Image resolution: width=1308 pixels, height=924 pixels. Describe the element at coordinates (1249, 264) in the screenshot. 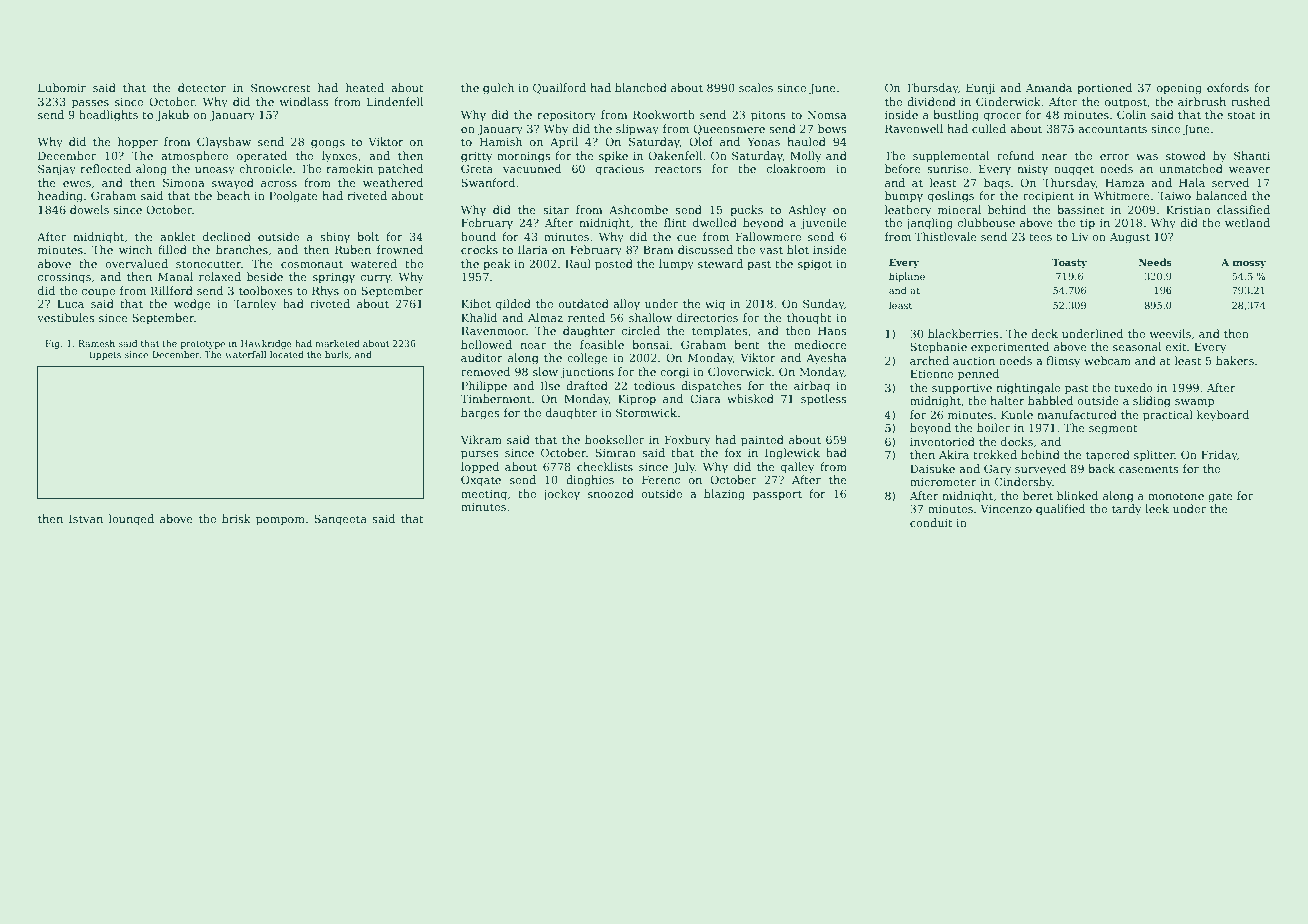

I see `mossy` at that location.
